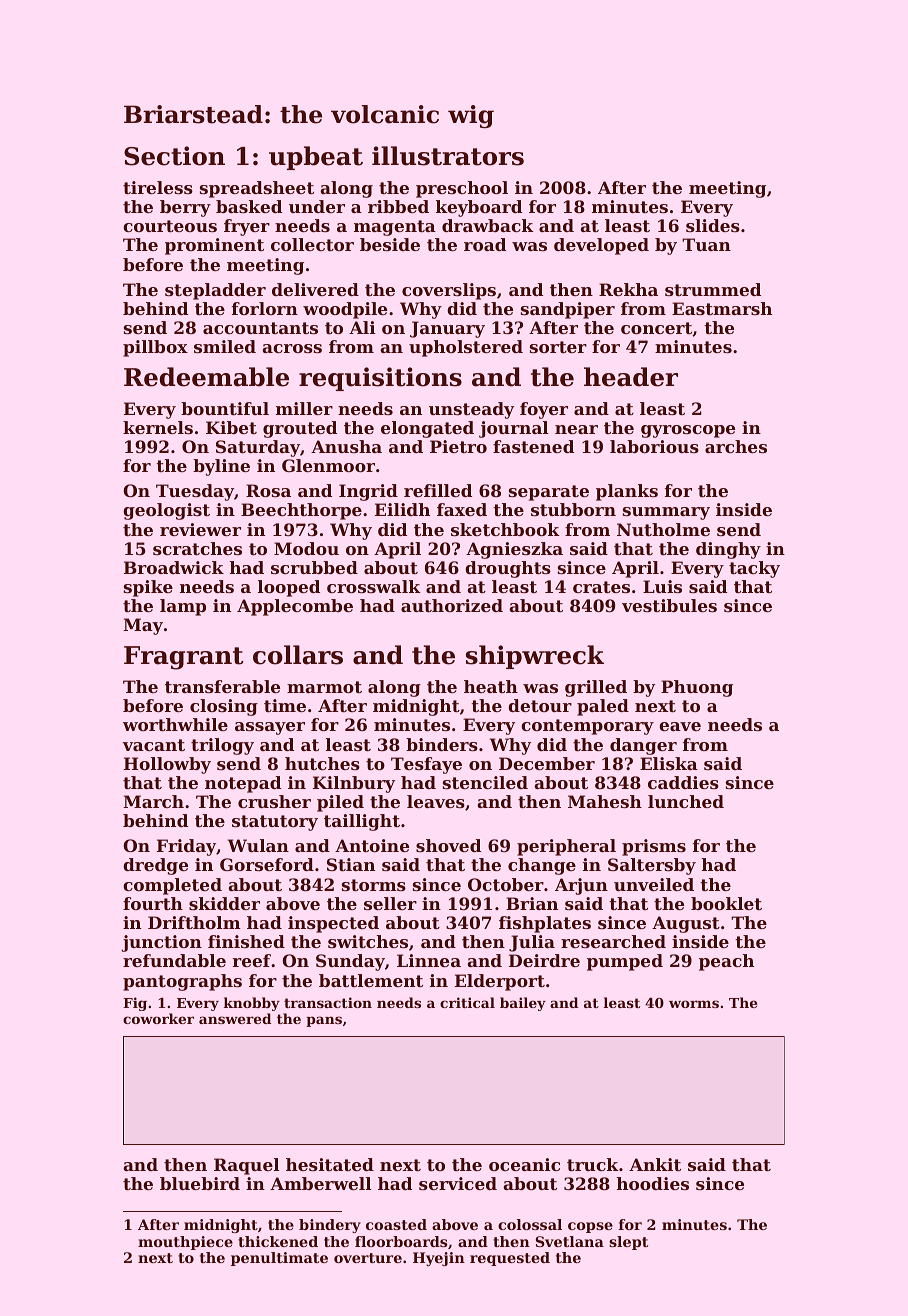 This screenshot has height=1316, width=908. Describe the element at coordinates (713, 225) in the screenshot. I see `slides` at that location.
